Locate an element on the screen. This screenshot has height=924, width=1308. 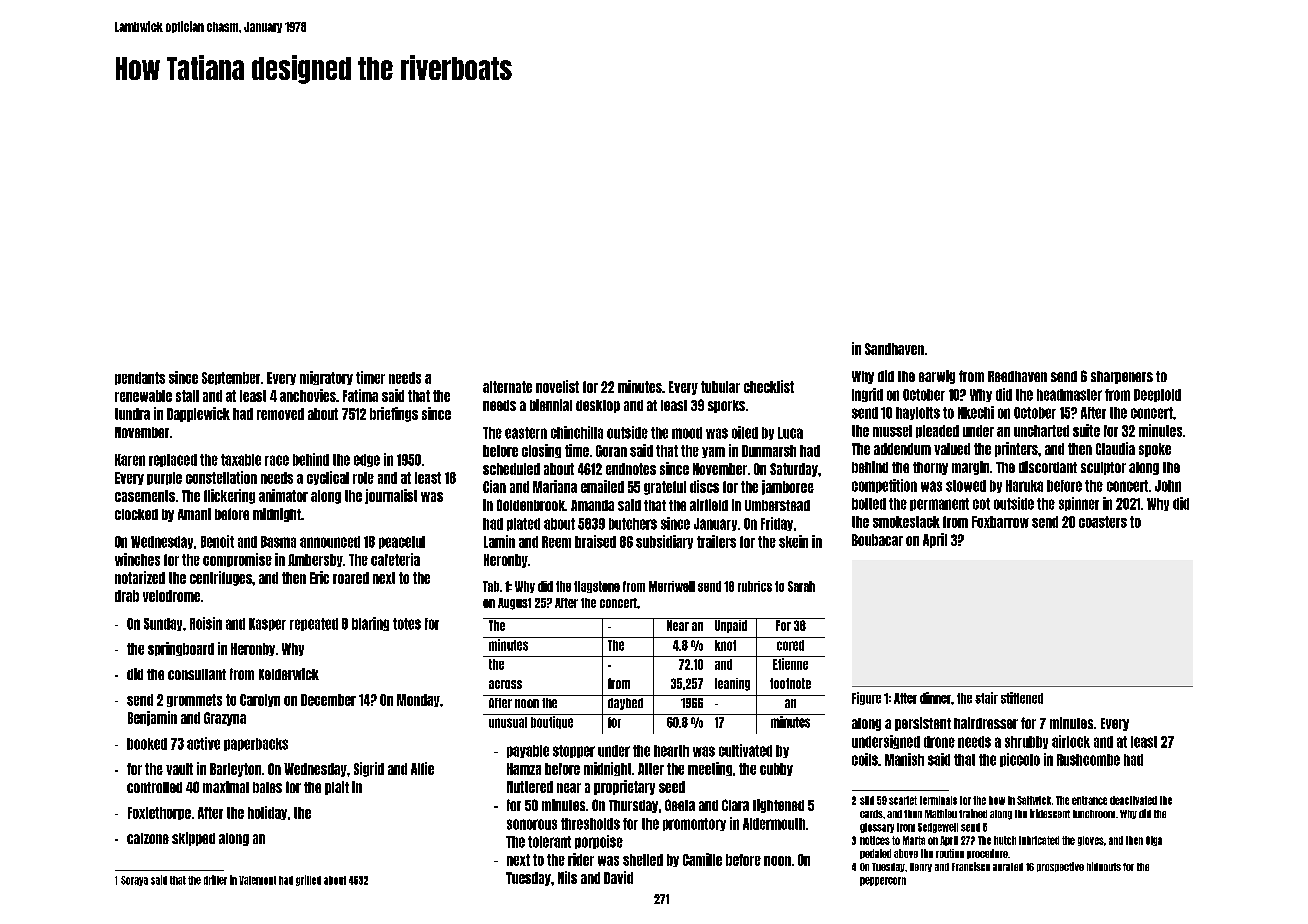
porpoise is located at coordinates (599, 842).
